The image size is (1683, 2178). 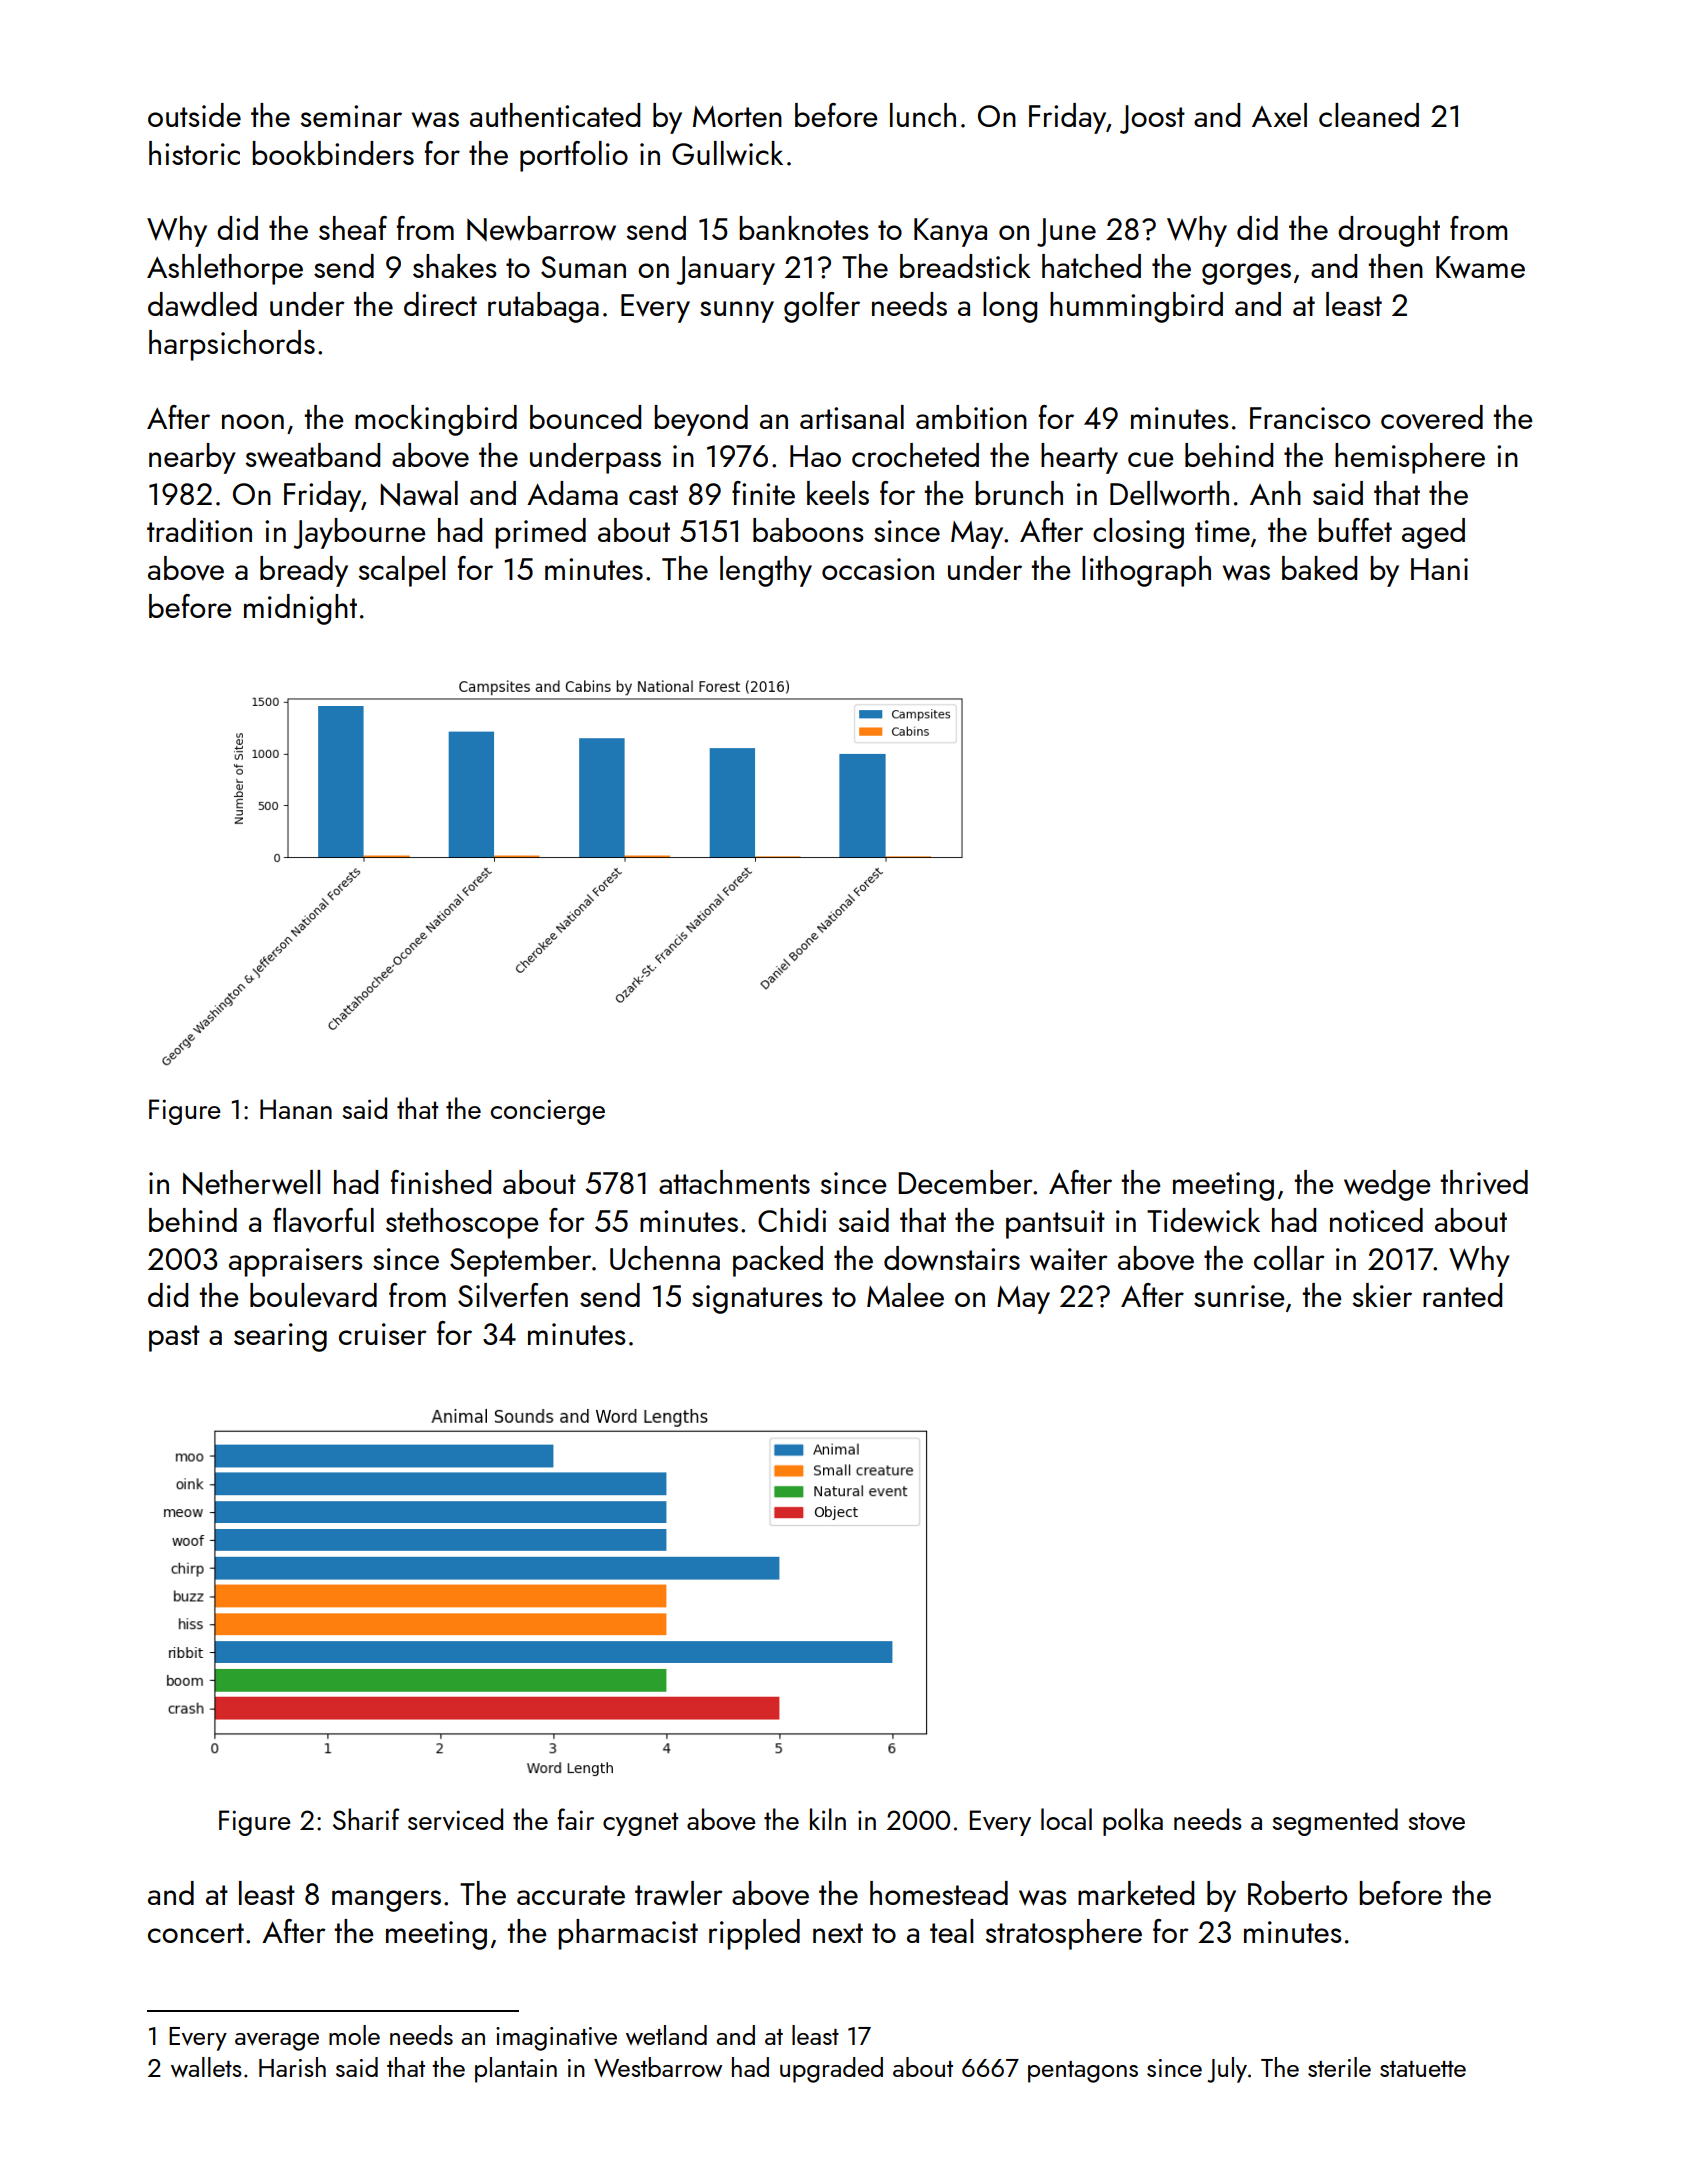 What do you see at coordinates (792, 1220) in the screenshot?
I see `Chidi` at bounding box center [792, 1220].
